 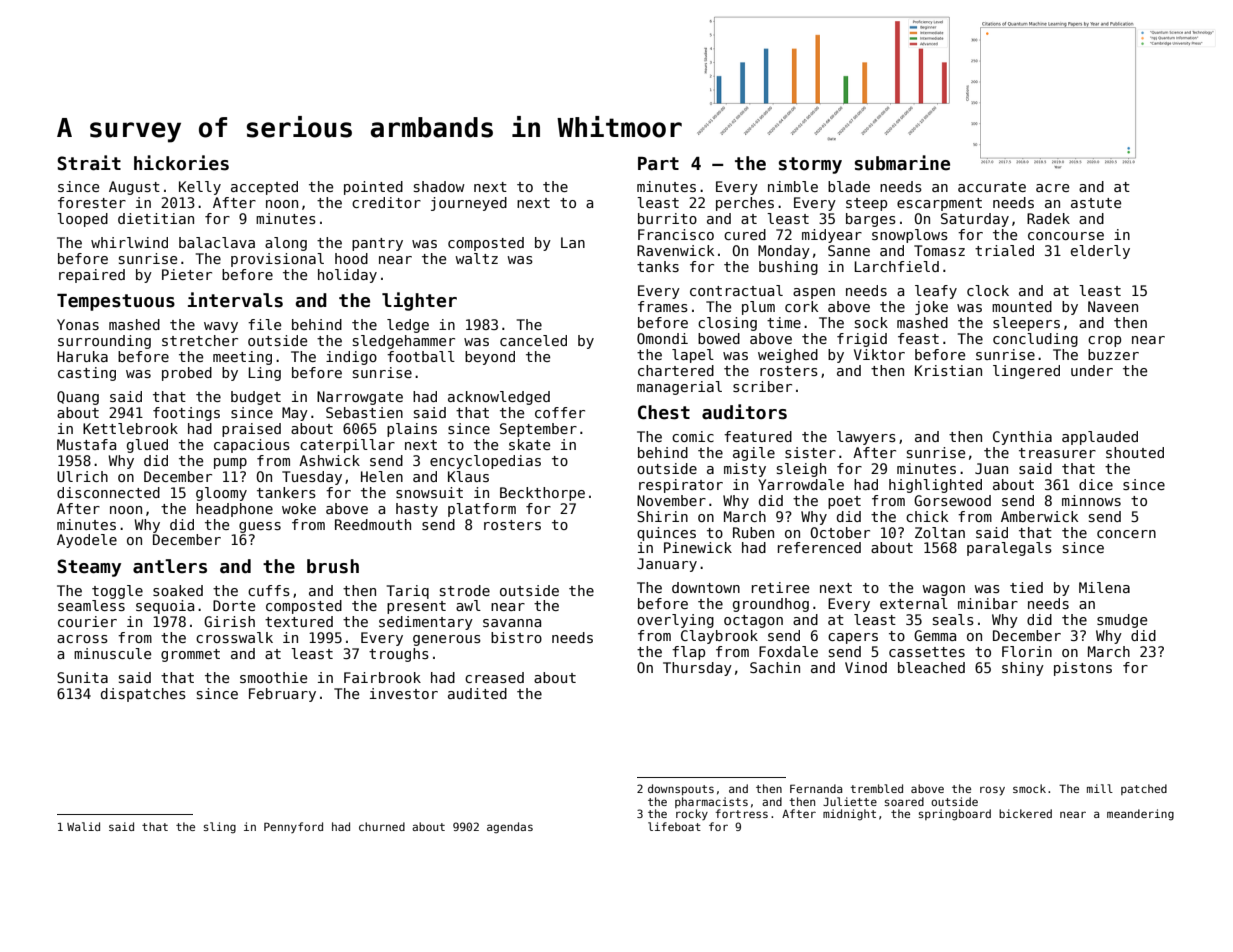 What do you see at coordinates (286, 244) in the document?
I see `along` at bounding box center [286, 244].
